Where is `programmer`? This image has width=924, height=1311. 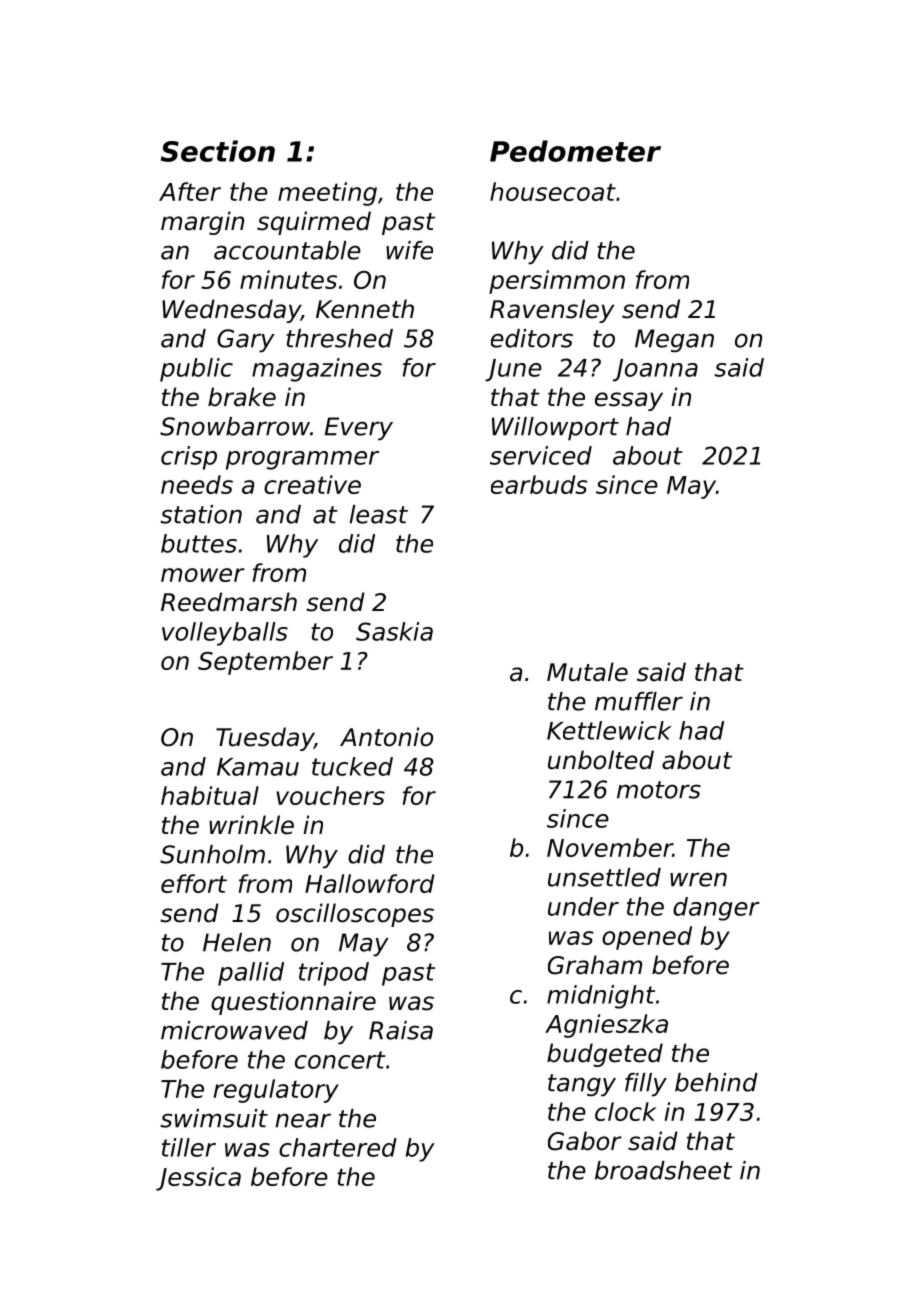 programmer is located at coordinates (302, 460).
